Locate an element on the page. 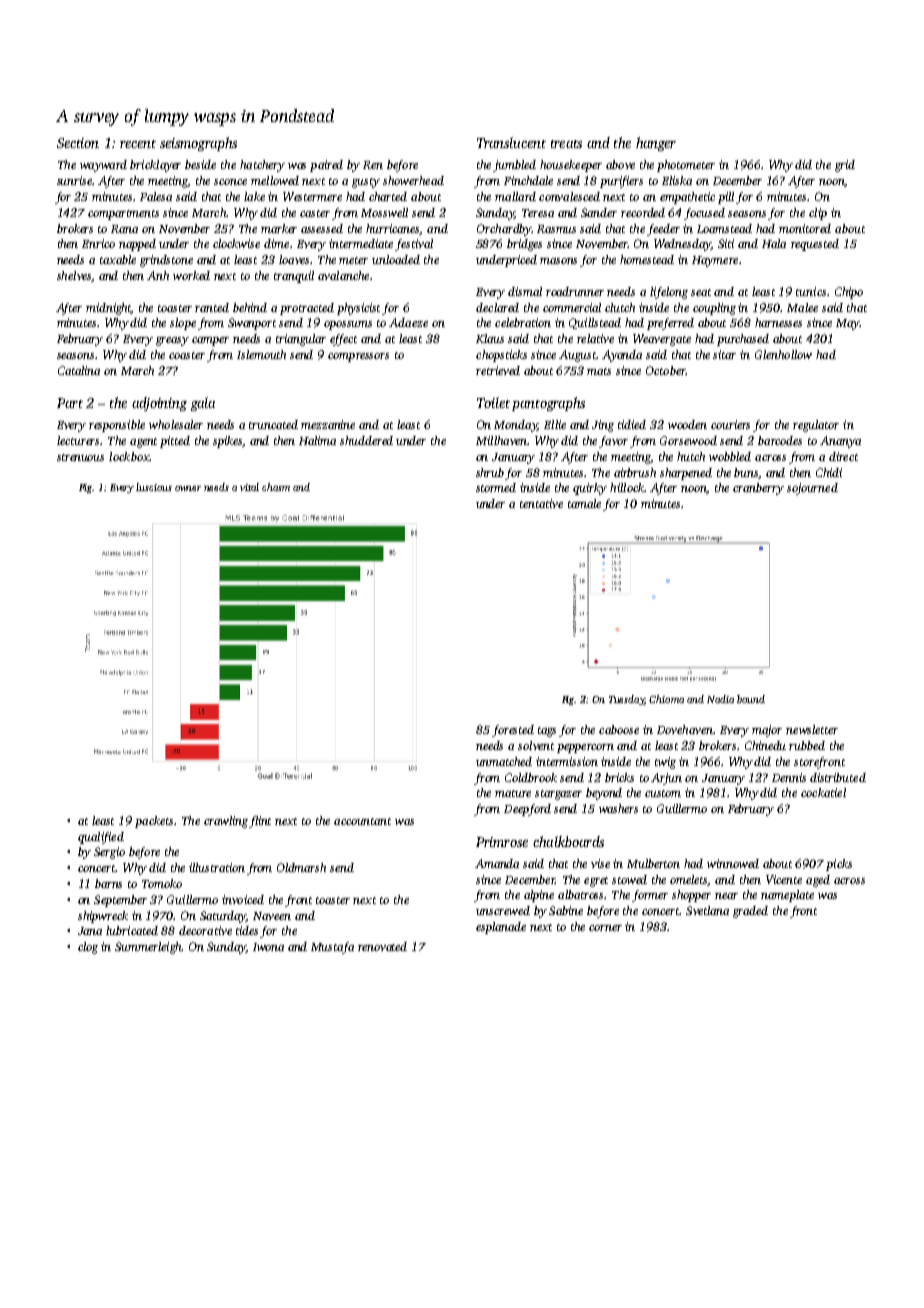 The height and width of the page is (1308, 924). forested is located at coordinates (513, 731).
